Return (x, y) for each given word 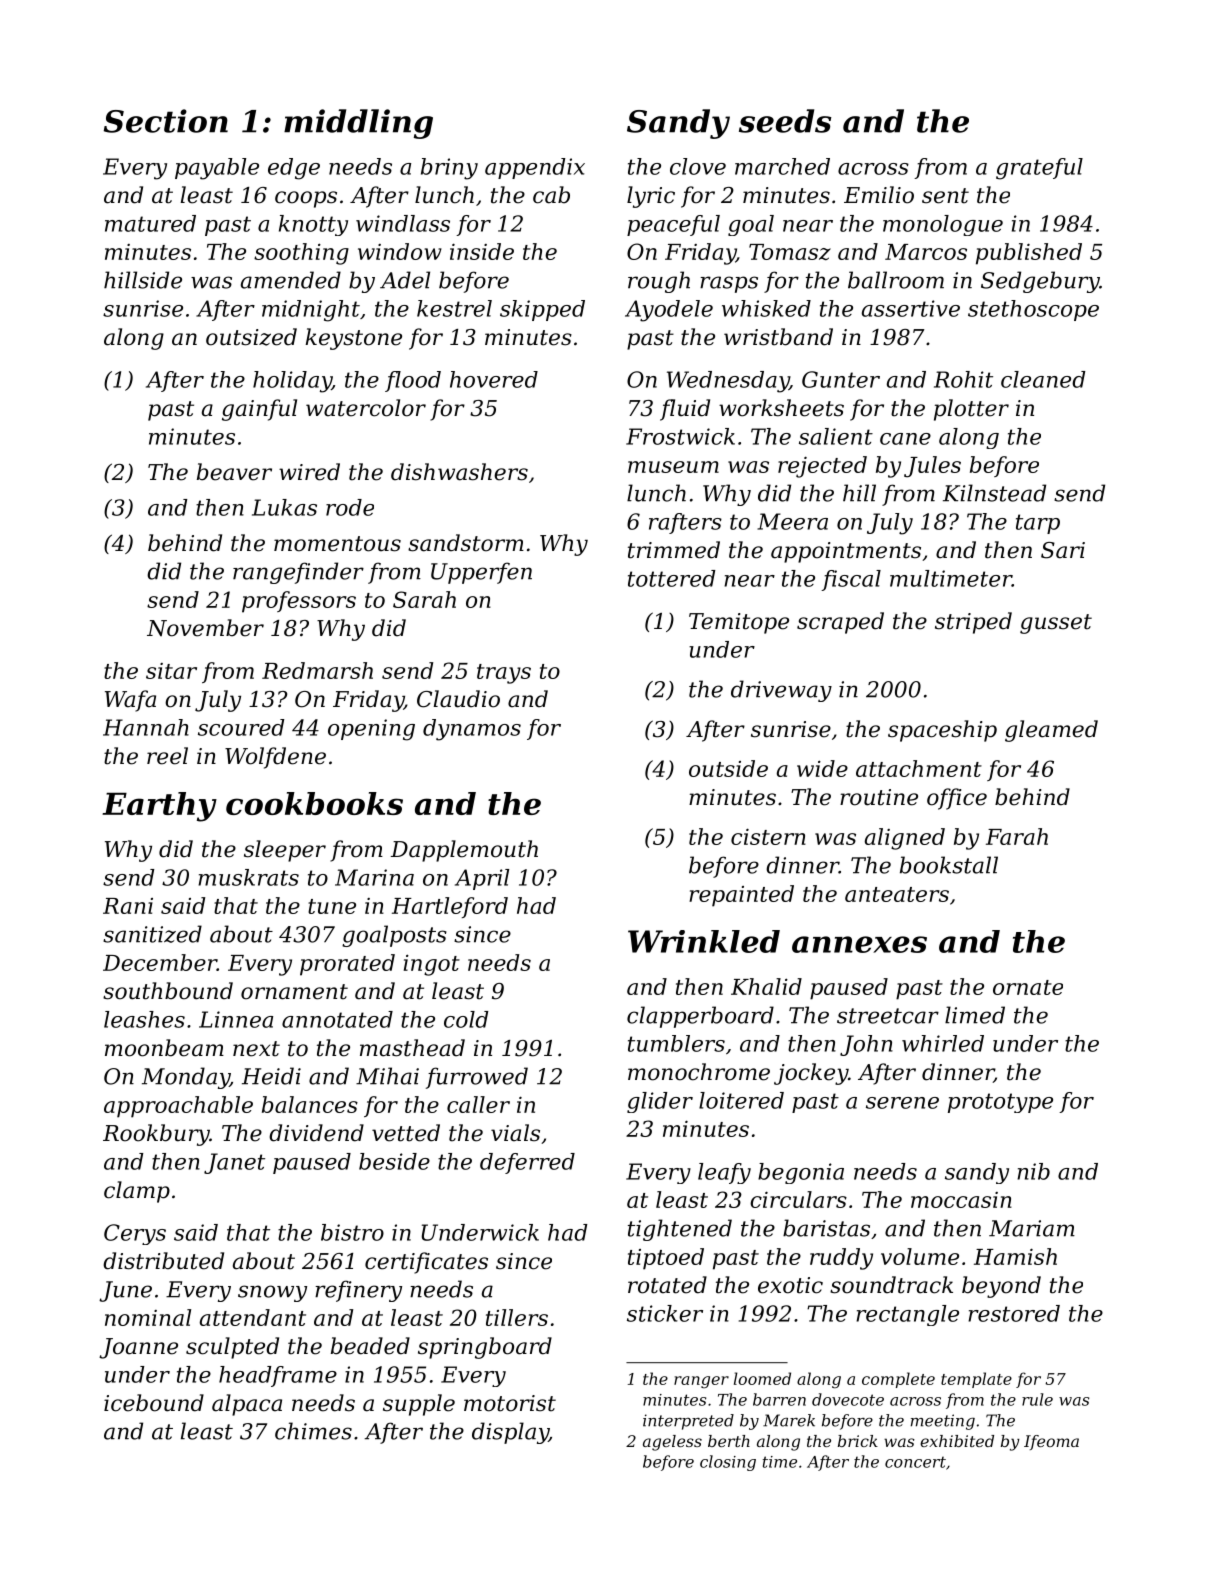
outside (728, 768)
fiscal (851, 580)
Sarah (424, 599)
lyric (651, 197)
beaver (234, 472)
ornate (1028, 987)
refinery (358, 1291)
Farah (1017, 836)
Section (166, 121)
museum (673, 467)
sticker (665, 1313)
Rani (128, 906)
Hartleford (450, 907)
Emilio (879, 195)
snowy (272, 1293)
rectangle (907, 1315)
